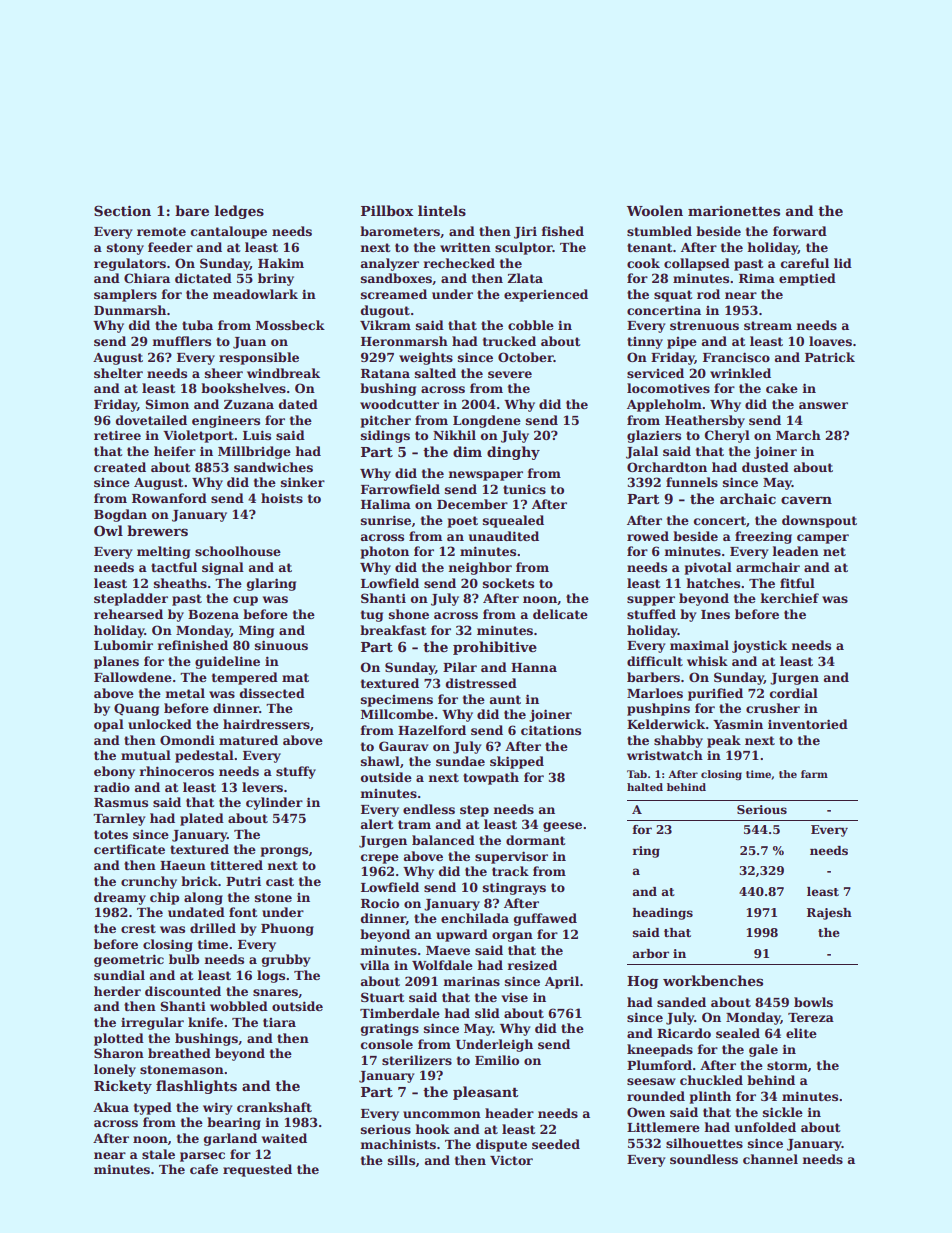  What do you see at coordinates (111, 834) in the screenshot?
I see `totes` at bounding box center [111, 834].
